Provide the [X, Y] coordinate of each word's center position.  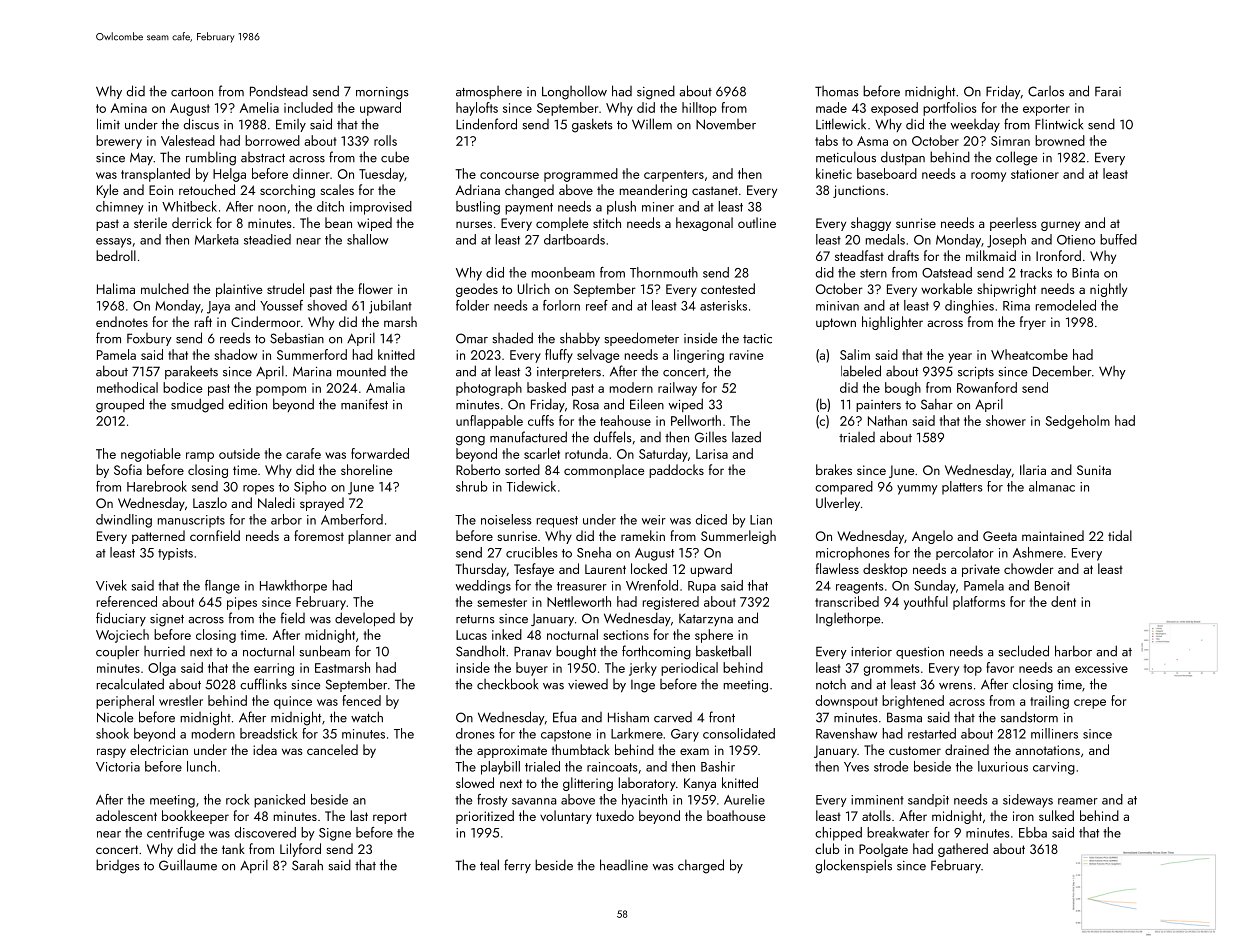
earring [274, 669]
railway [677, 389]
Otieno [1076, 240]
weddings [483, 587]
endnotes [122, 321]
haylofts [477, 109]
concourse [509, 175]
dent [1063, 601]
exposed [894, 109]
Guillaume [188, 865]
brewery [119, 142]
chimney [120, 208]
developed [365, 619]
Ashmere [1038, 552]
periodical [689, 669]
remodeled [1066, 305]
